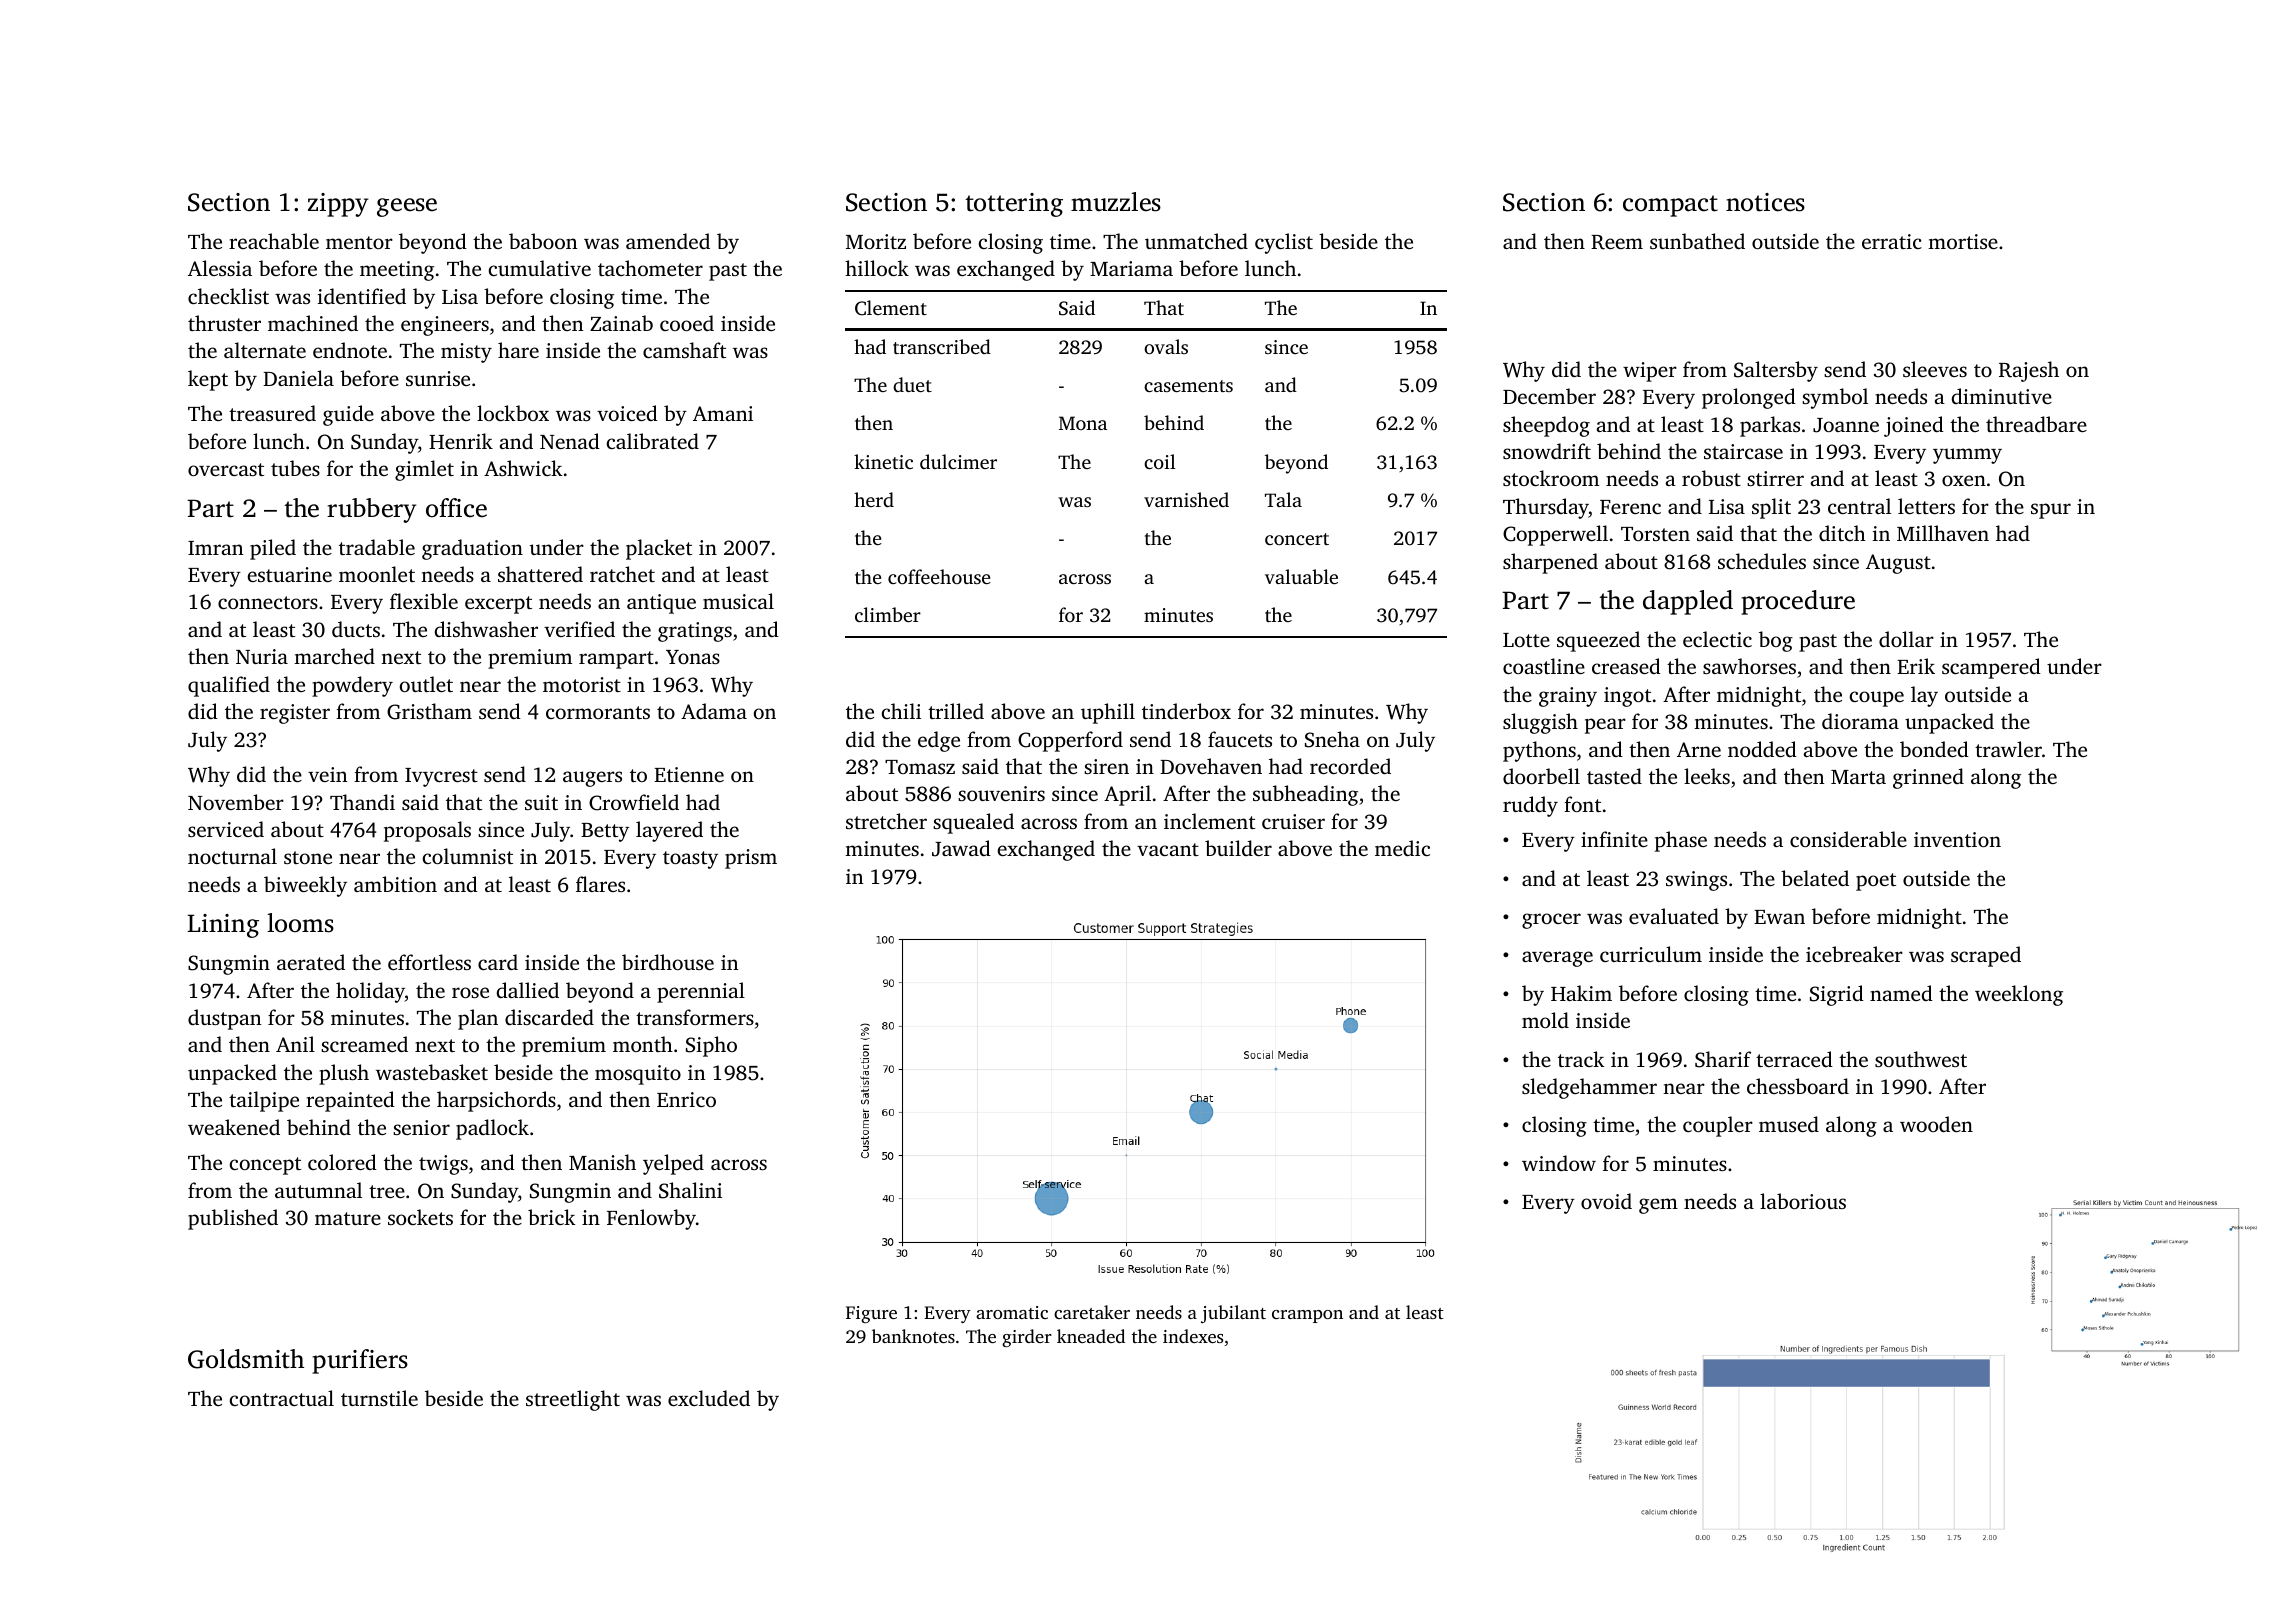 This screenshot has height=1620, width=2292. I want to click on considerable, so click(1848, 839).
